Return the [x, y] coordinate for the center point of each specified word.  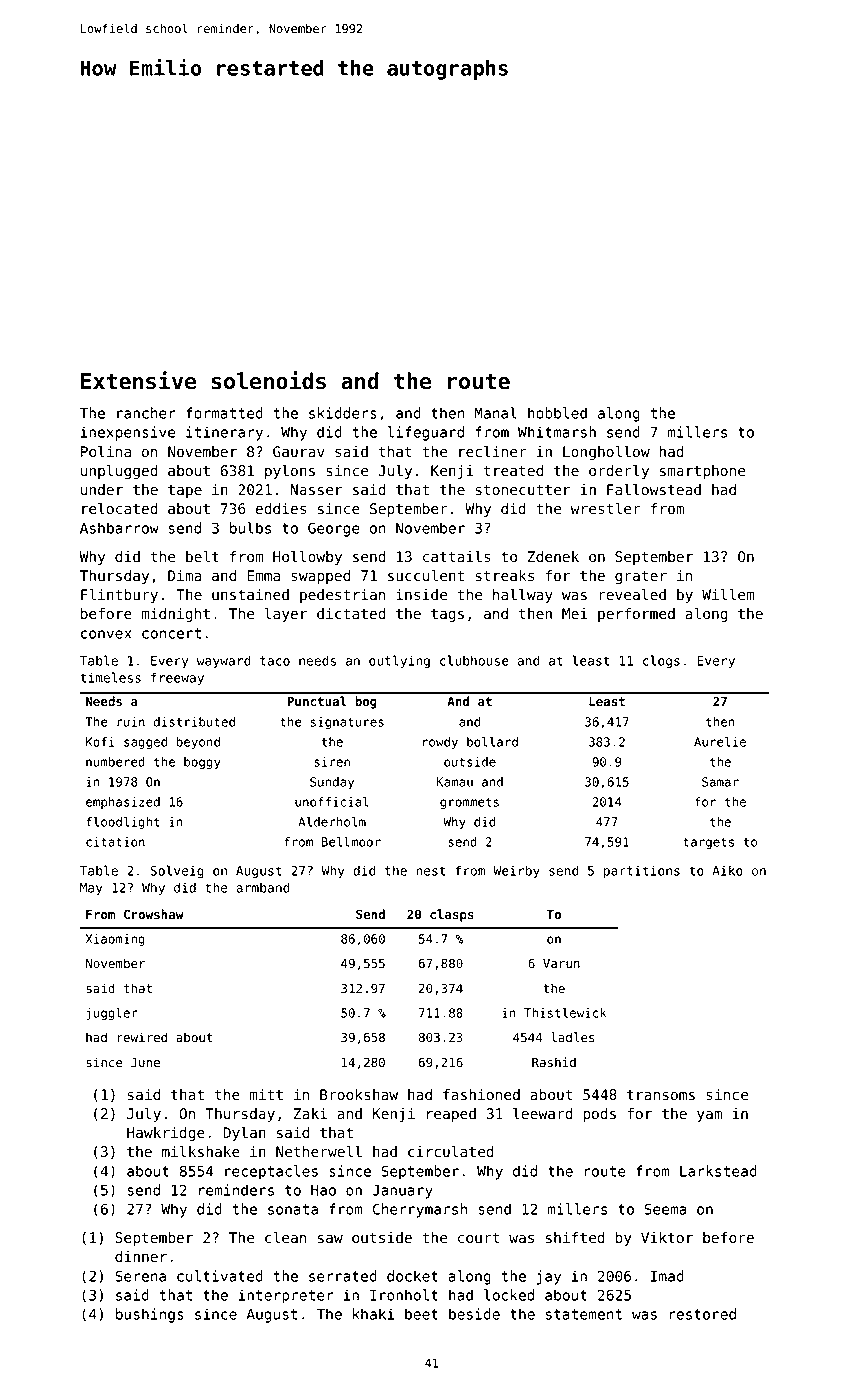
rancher [146, 413]
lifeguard [425, 433]
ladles [573, 1037]
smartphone [702, 472]
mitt [266, 1094]
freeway [177, 679]
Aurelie [720, 742]
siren [332, 762]
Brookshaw [359, 1095]
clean [286, 1238]
